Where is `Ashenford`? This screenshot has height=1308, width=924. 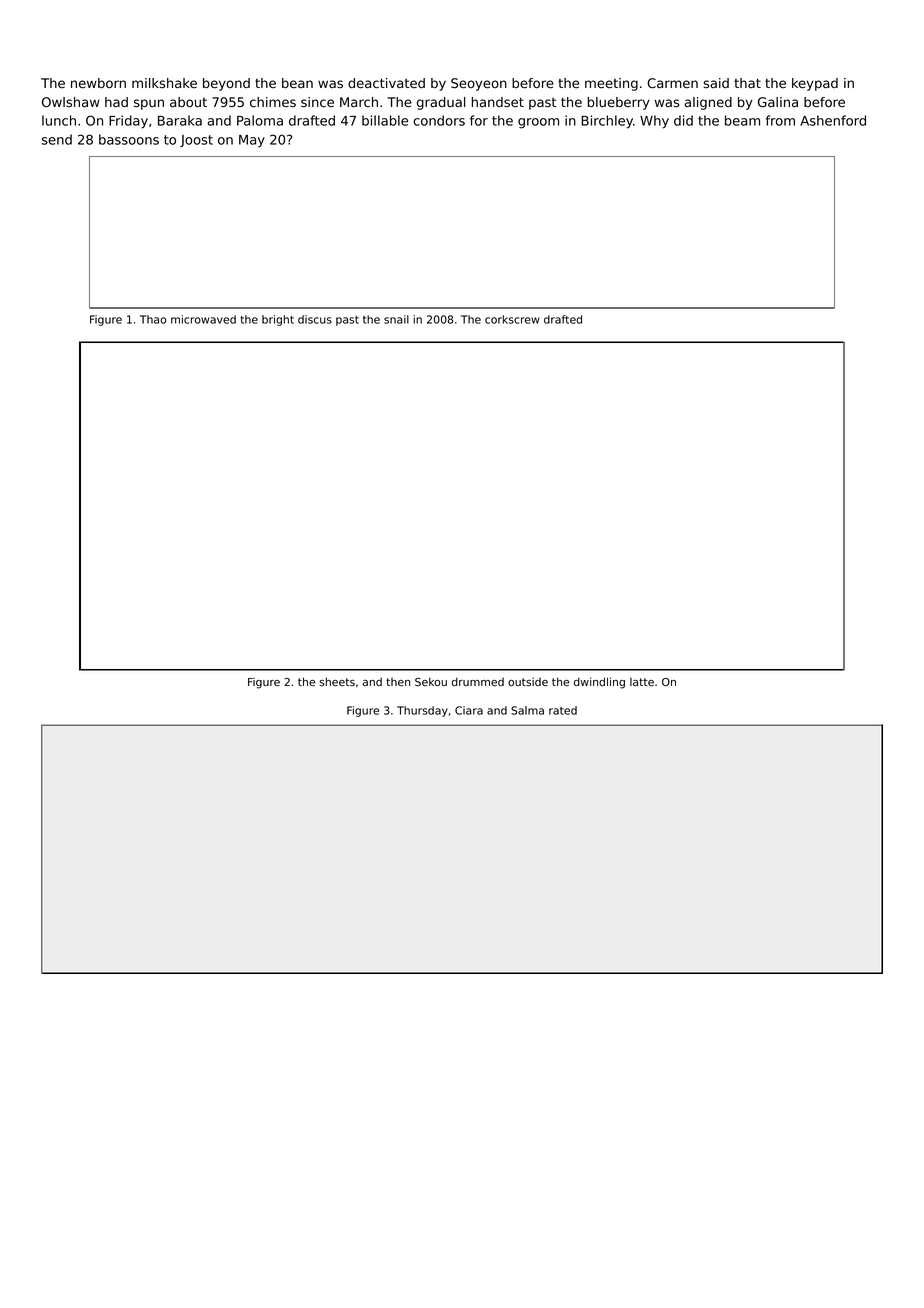
Ashenford is located at coordinates (833, 120).
